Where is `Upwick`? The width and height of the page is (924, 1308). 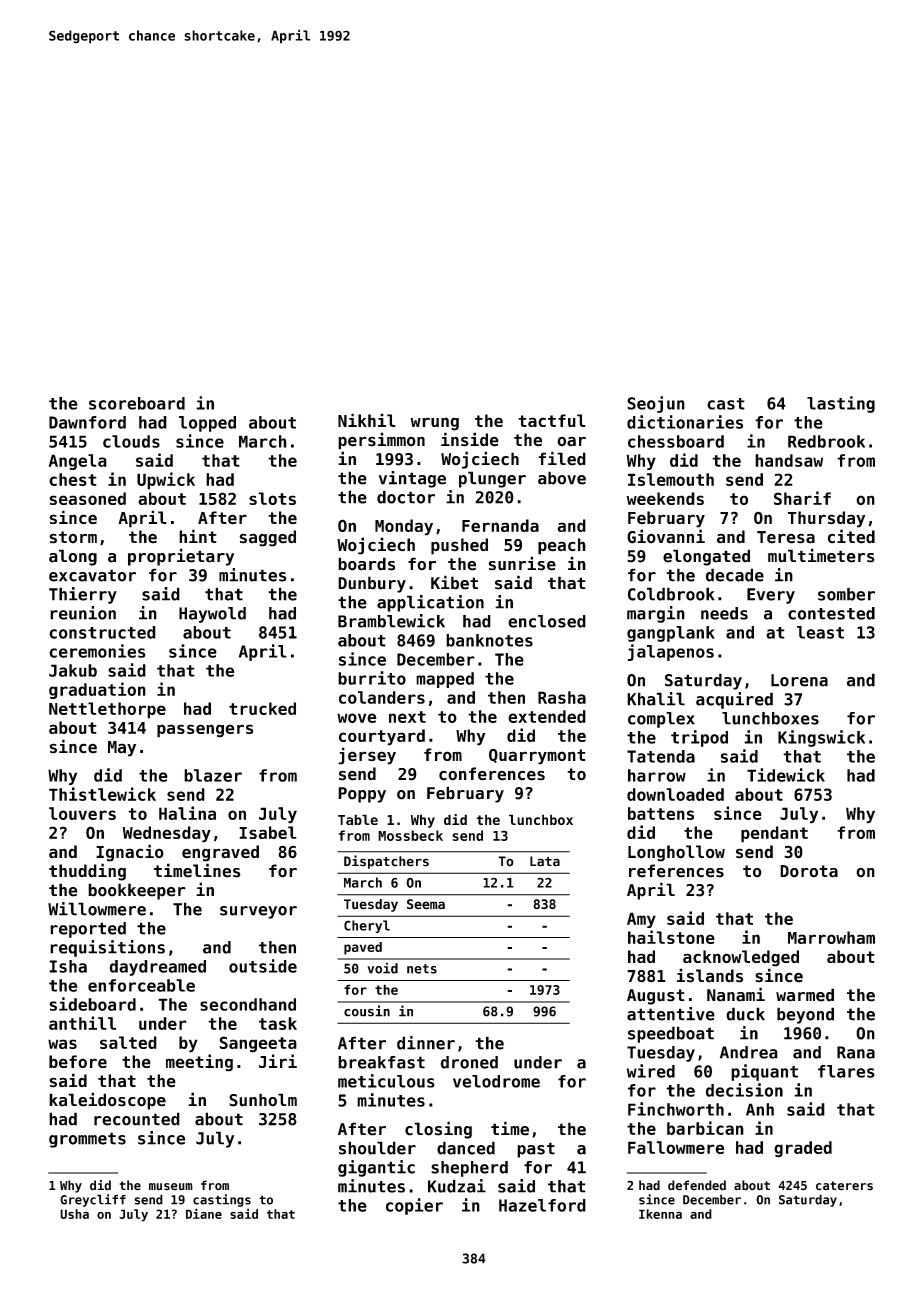
Upwick is located at coordinates (166, 481).
